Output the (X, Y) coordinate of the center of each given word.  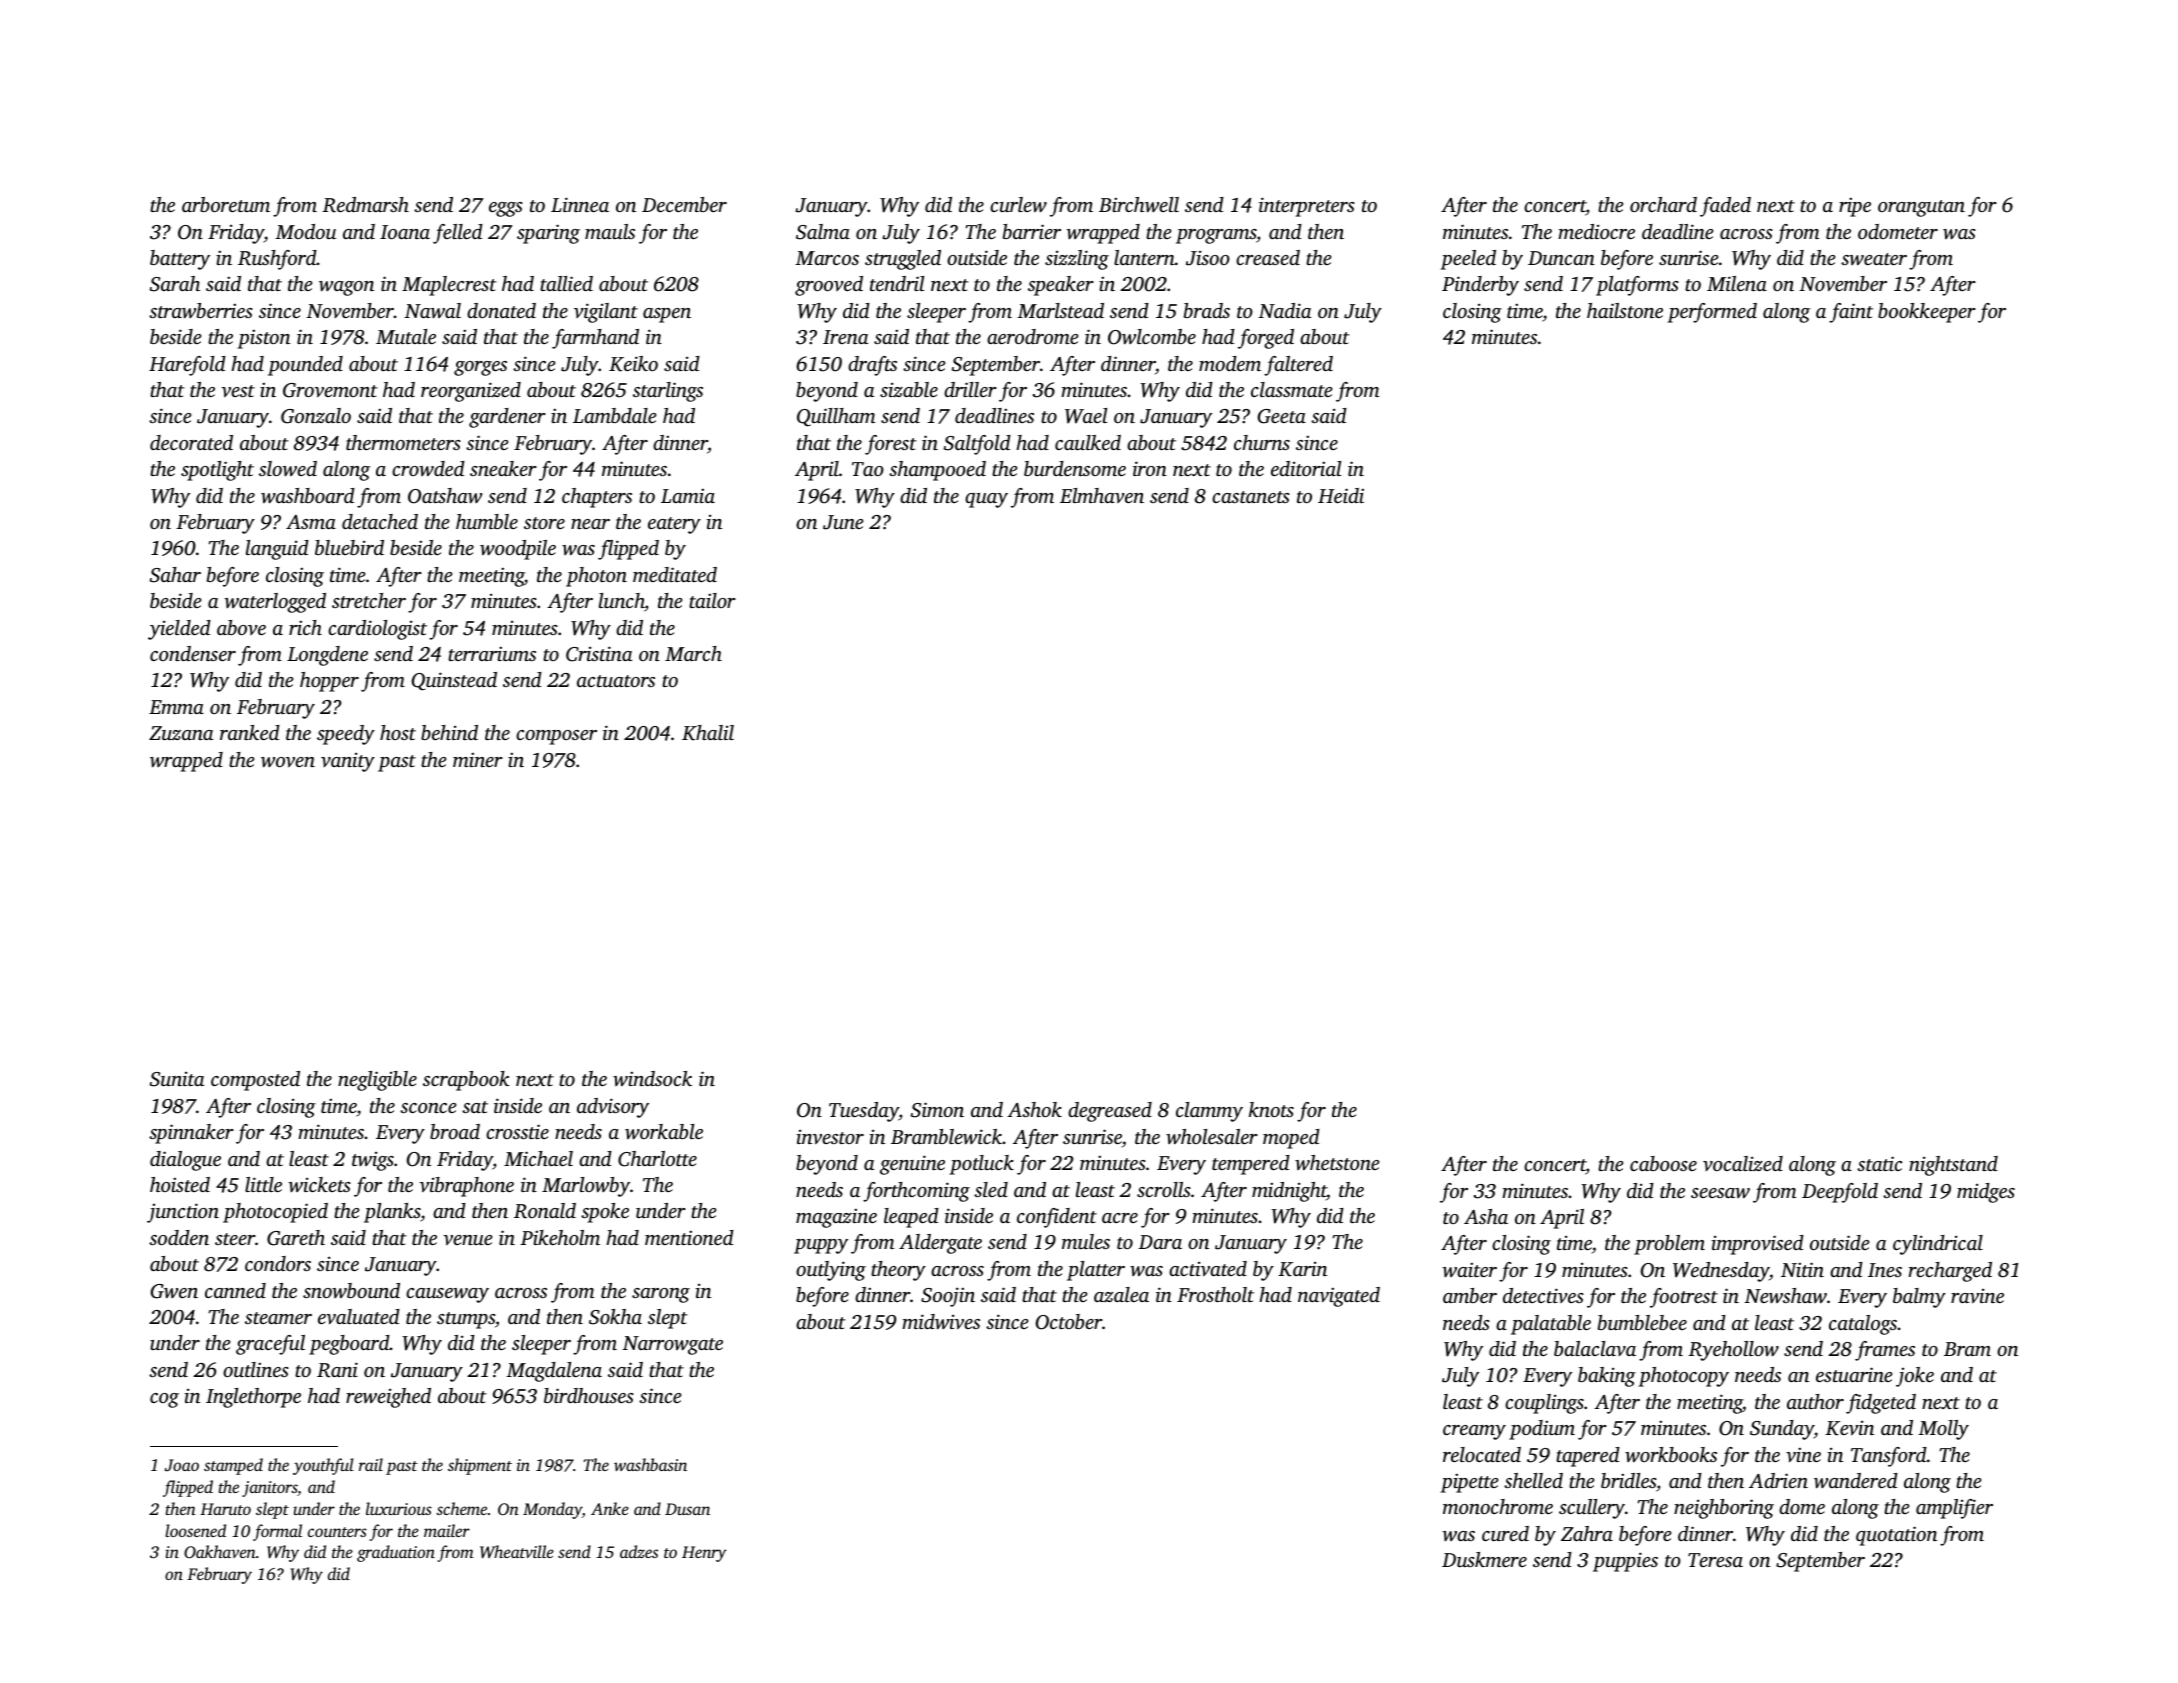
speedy (346, 735)
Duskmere (1484, 1559)
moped (1291, 1139)
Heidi (1341, 495)
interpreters (1307, 207)
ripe (1855, 207)
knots (1271, 1109)
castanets (1251, 497)
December (684, 204)
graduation (396, 1553)
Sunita (177, 1079)
